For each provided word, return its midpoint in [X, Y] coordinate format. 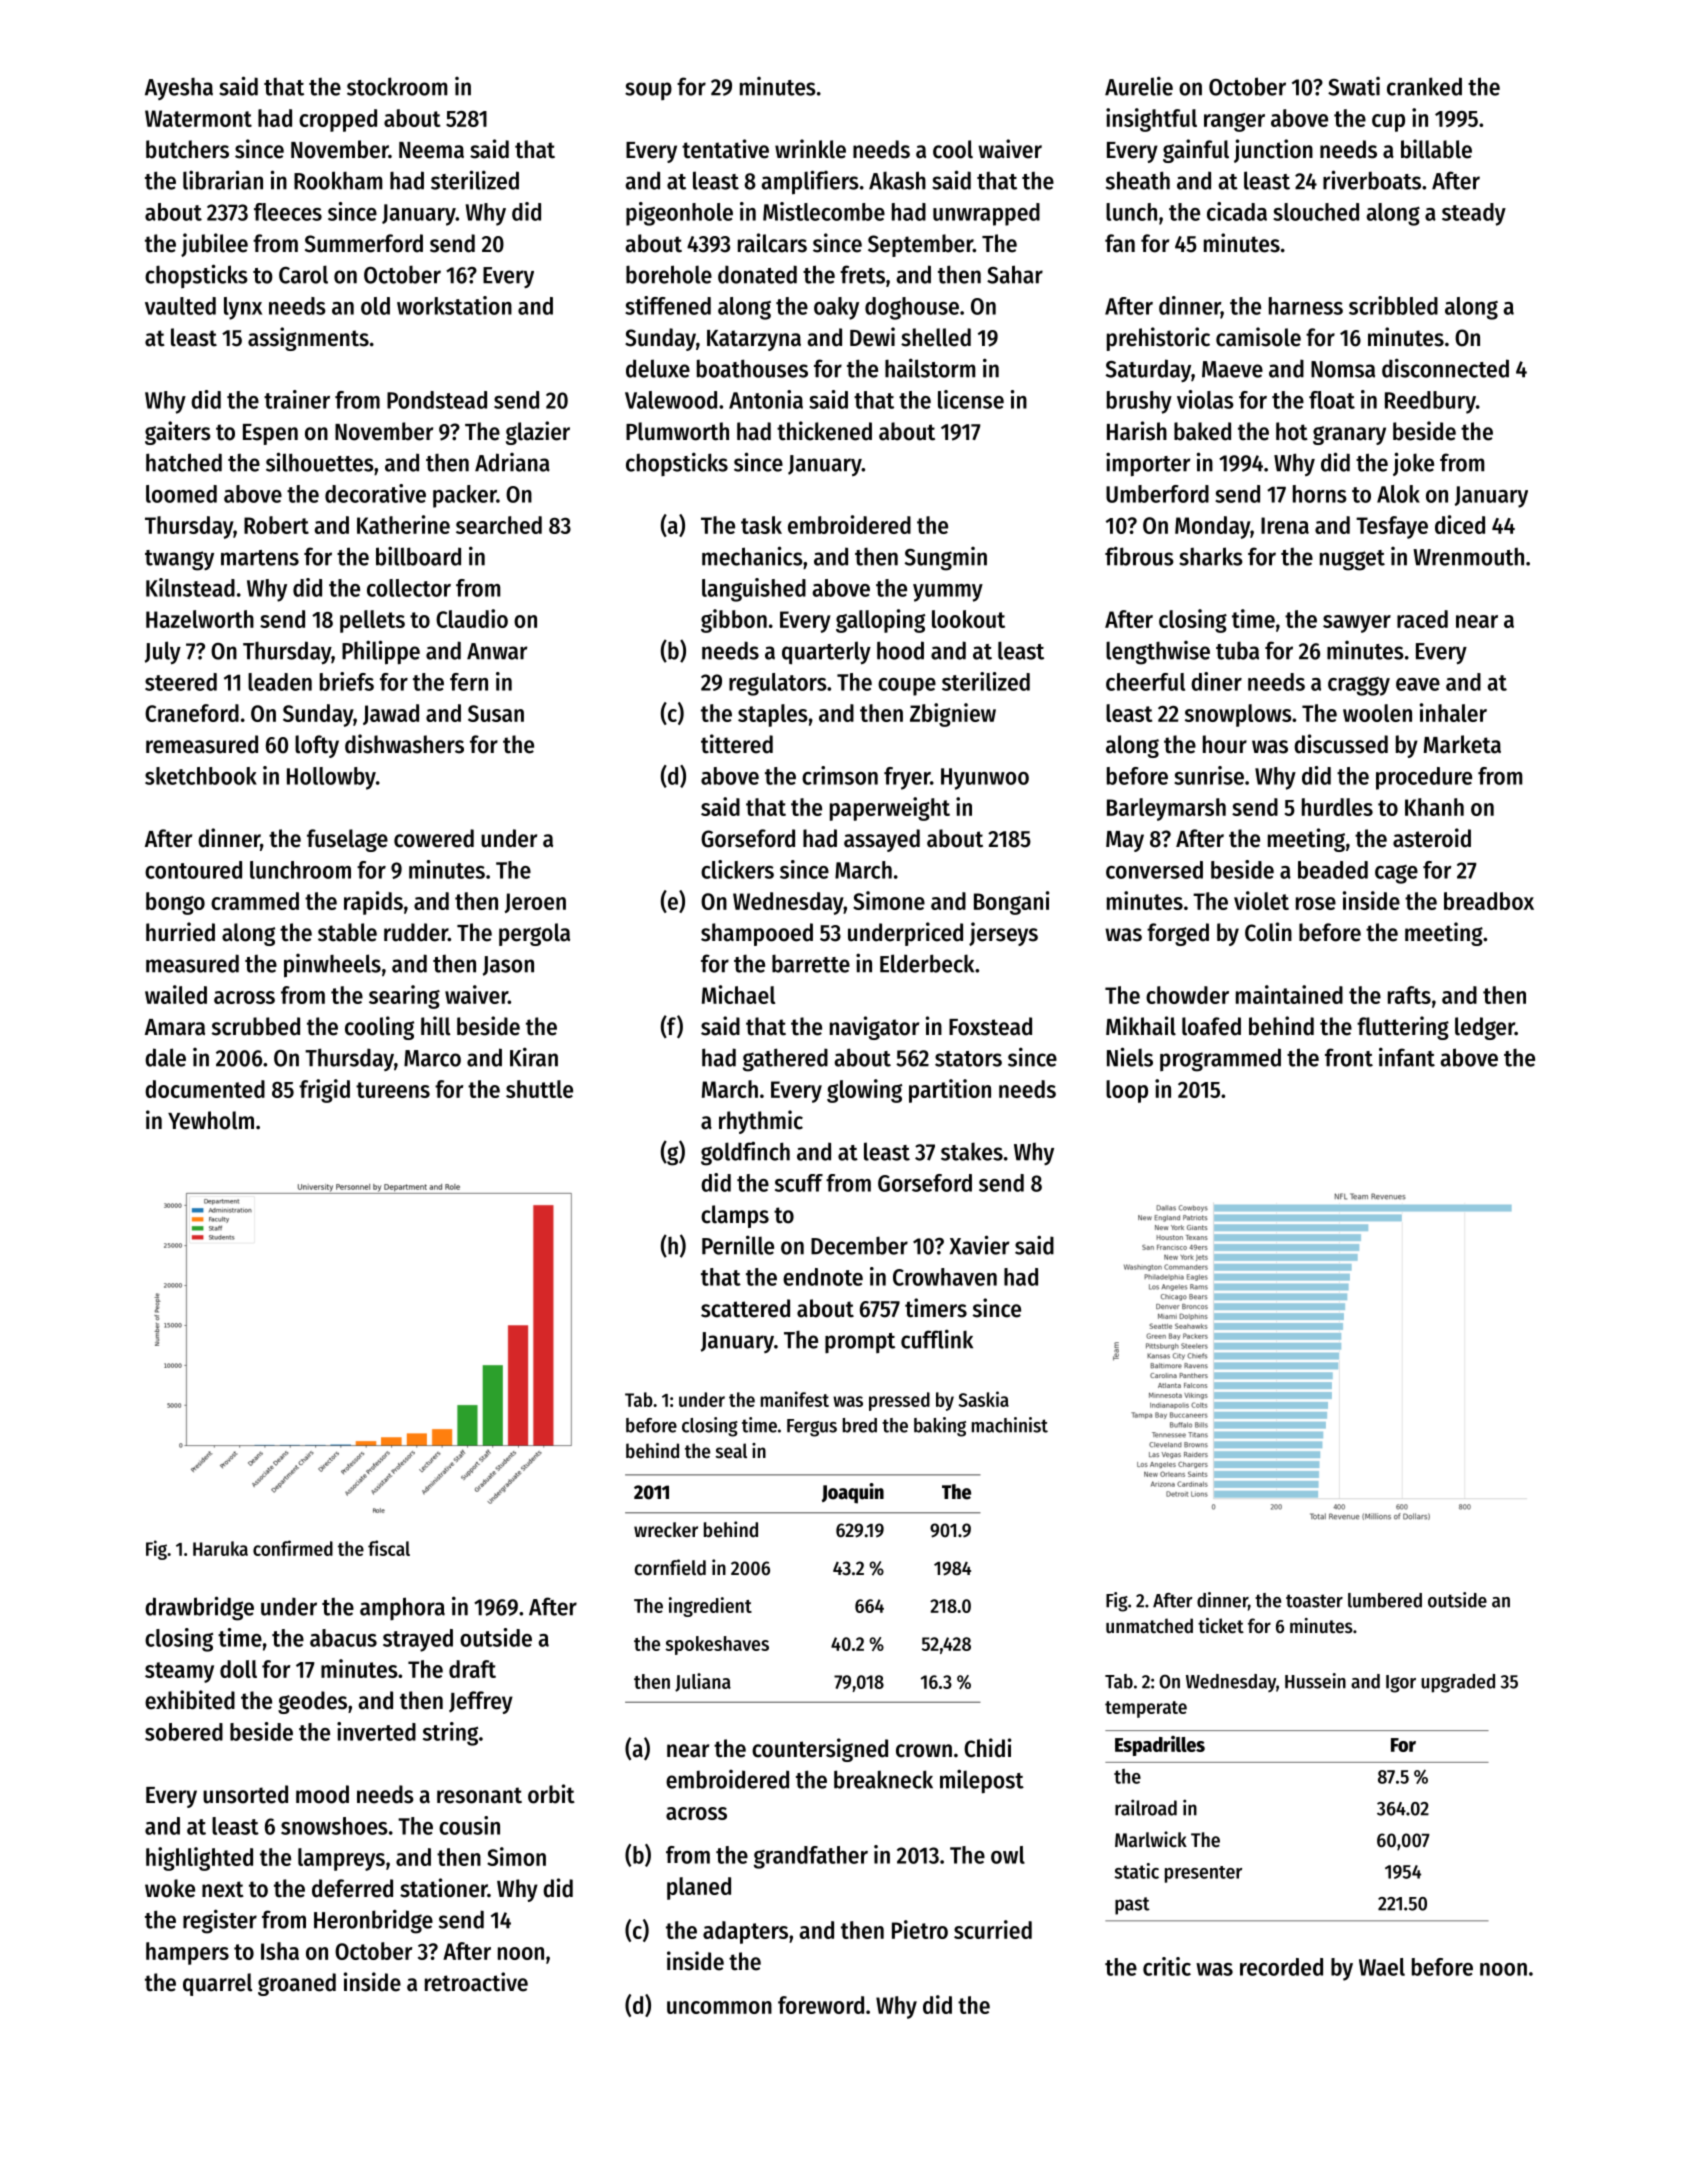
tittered [737, 744]
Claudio [472, 618]
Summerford [364, 243]
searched [499, 525]
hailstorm [930, 368]
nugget [1352, 560]
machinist [1010, 1425]
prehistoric [1158, 339]
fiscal [389, 1548]
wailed [176, 994]
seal [731, 1451]
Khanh [1434, 807]
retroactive [476, 1982]
